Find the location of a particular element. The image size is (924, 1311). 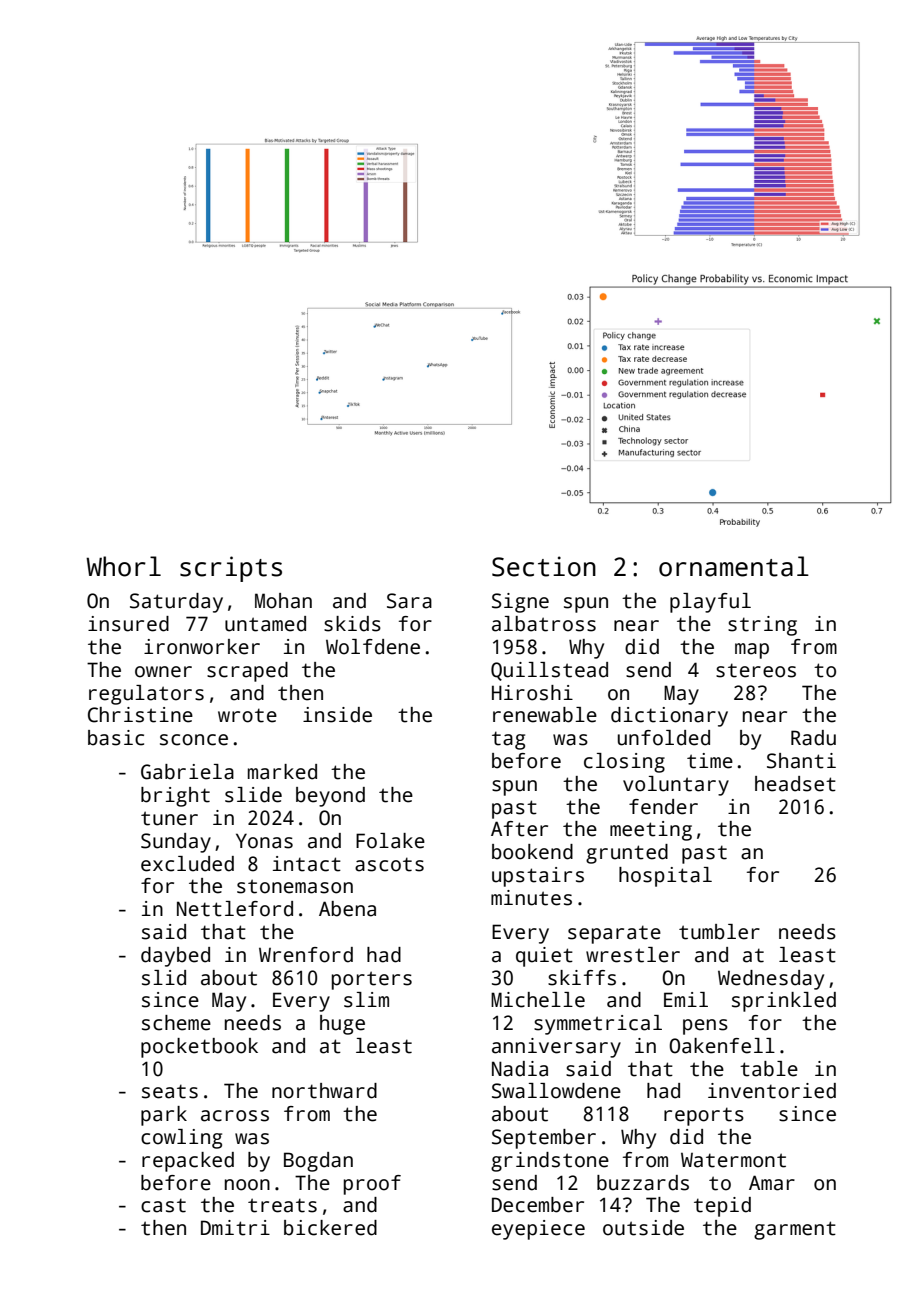

inventoried is located at coordinates (772, 1091).
